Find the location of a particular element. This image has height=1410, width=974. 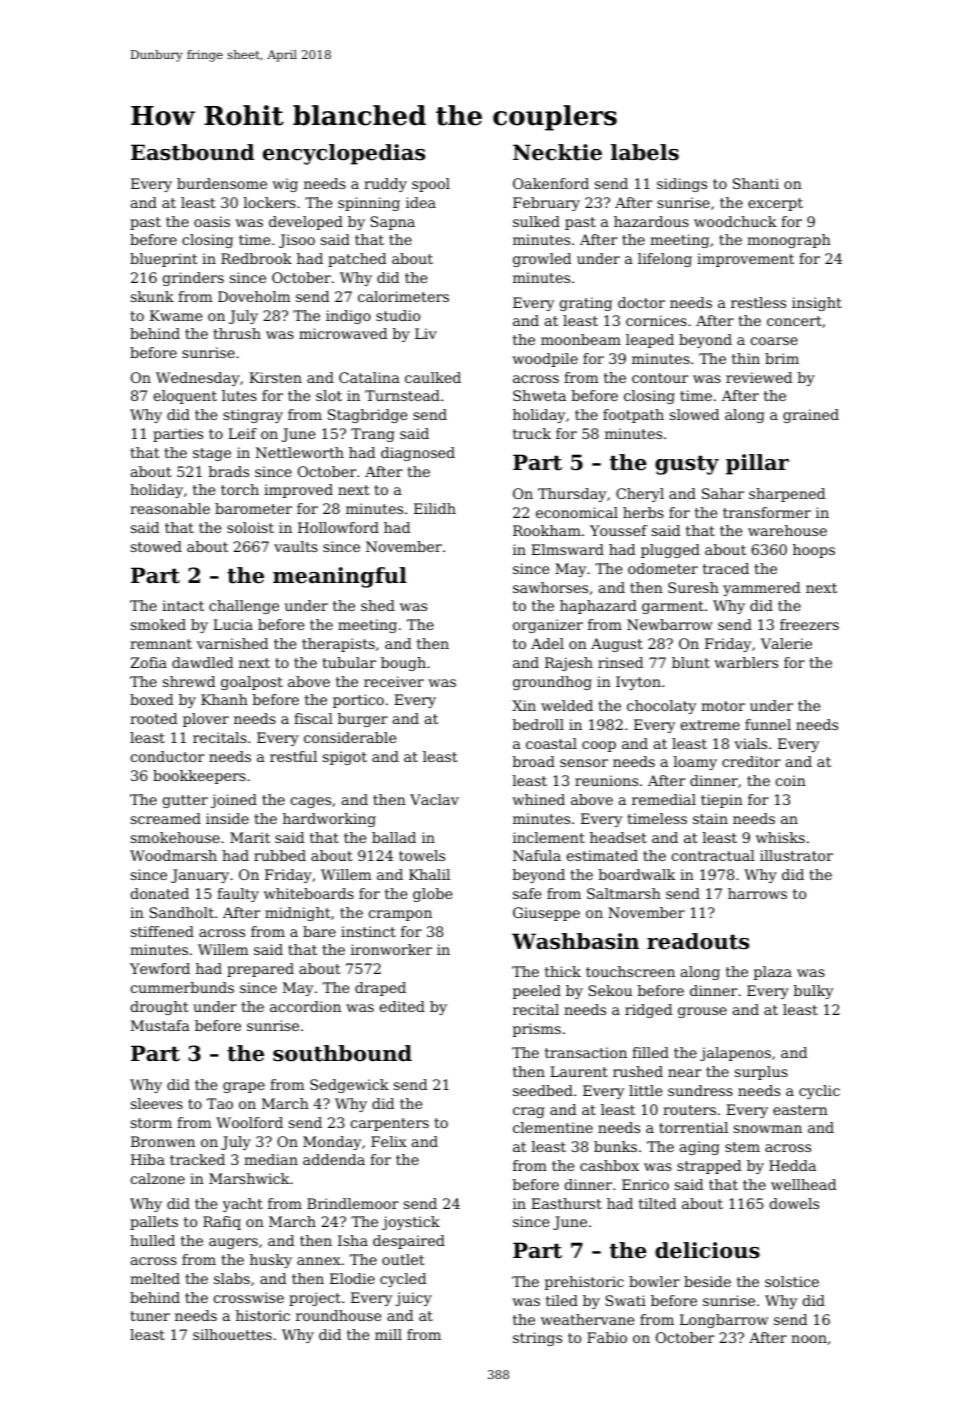

grained is located at coordinates (811, 416).
